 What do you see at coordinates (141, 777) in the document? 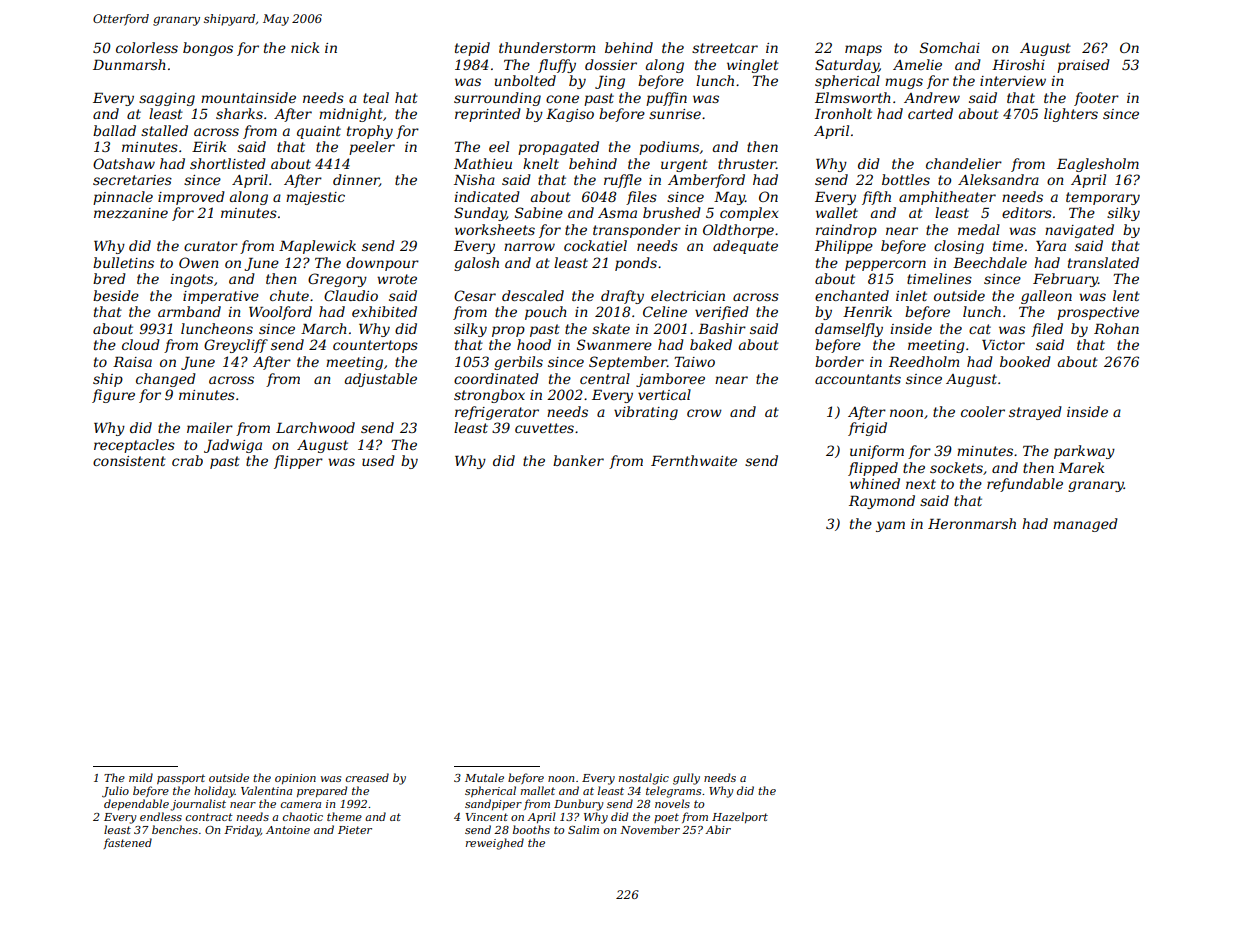
I see `mild` at bounding box center [141, 777].
